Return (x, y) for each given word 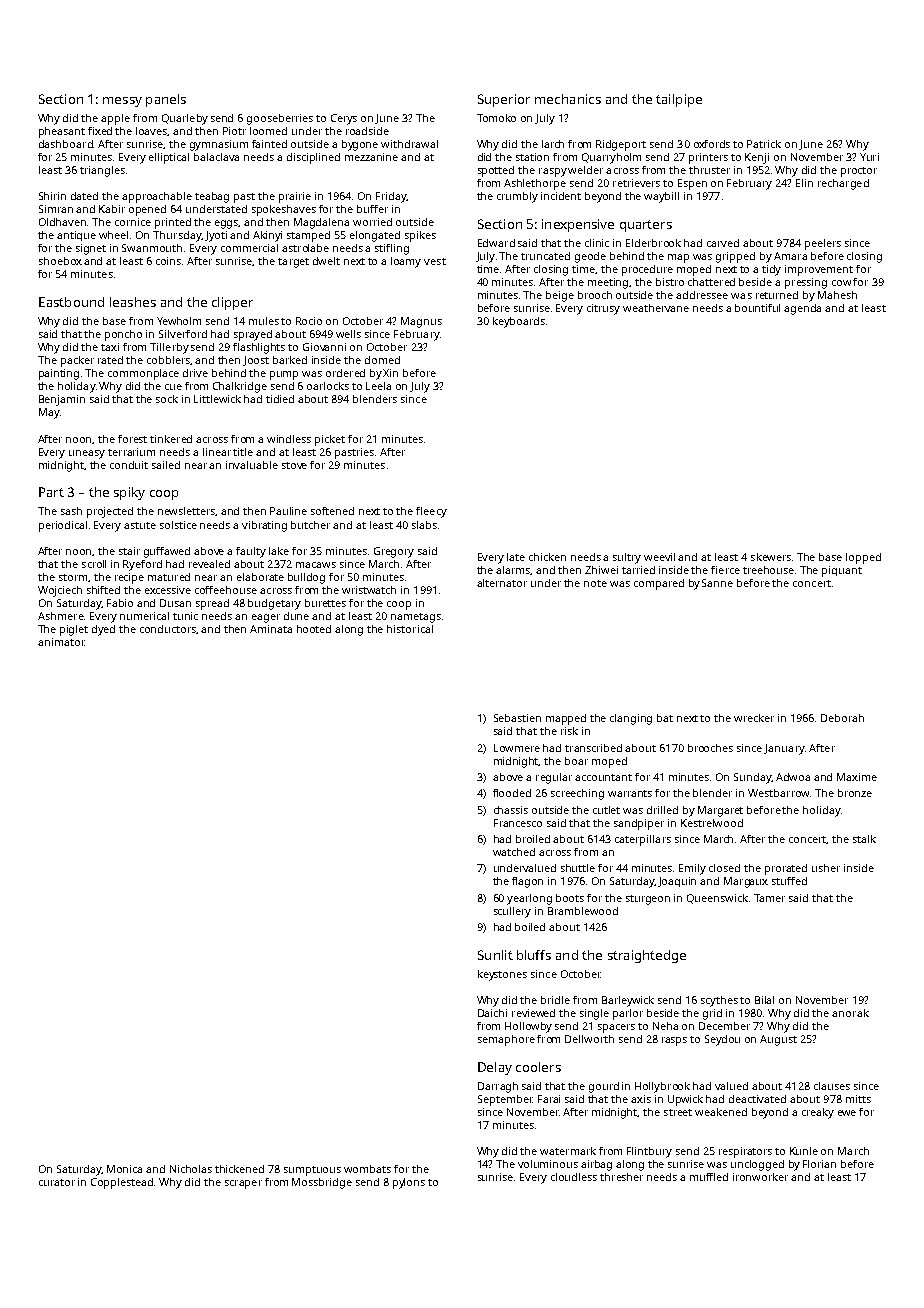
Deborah (842, 718)
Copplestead (122, 1183)
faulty (251, 552)
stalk (864, 839)
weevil (659, 557)
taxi (110, 347)
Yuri (869, 157)
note (595, 583)
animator (61, 642)
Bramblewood (583, 911)
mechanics (568, 99)
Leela (378, 386)
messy (122, 102)
